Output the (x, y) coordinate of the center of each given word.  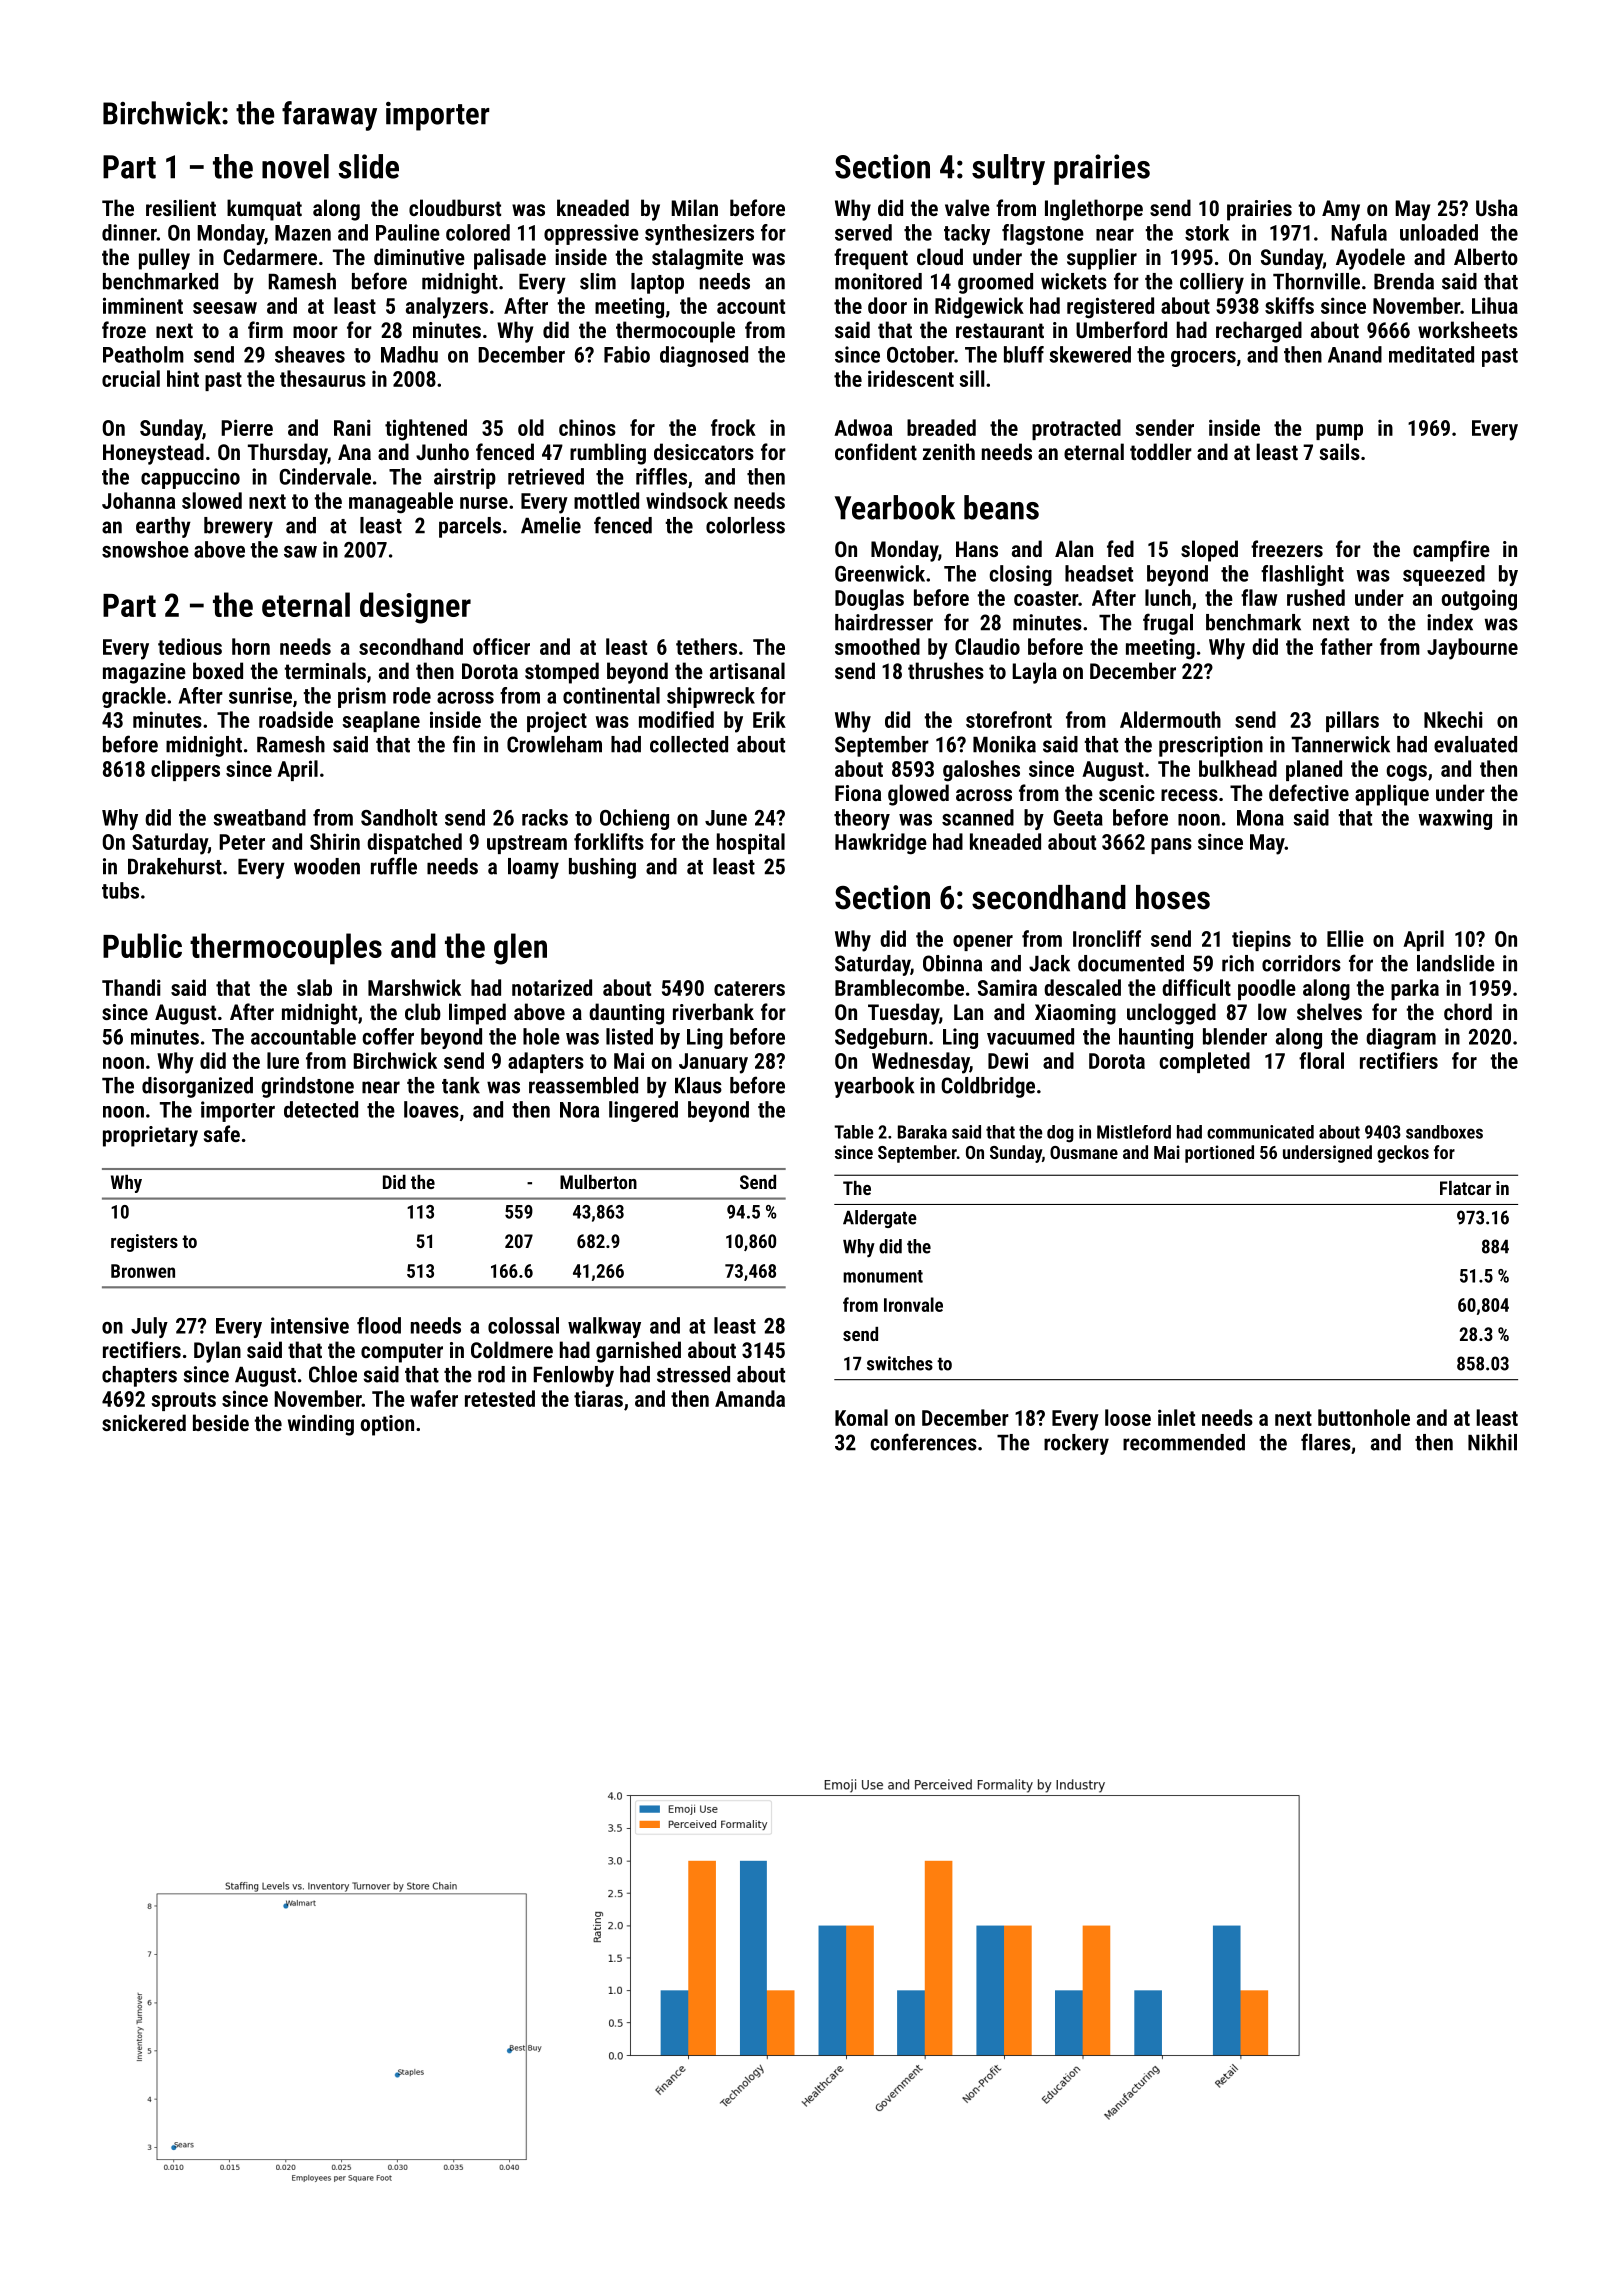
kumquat (264, 210)
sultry (1008, 169)
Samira (1007, 988)
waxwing (1455, 819)
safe (222, 1133)
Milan (694, 207)
